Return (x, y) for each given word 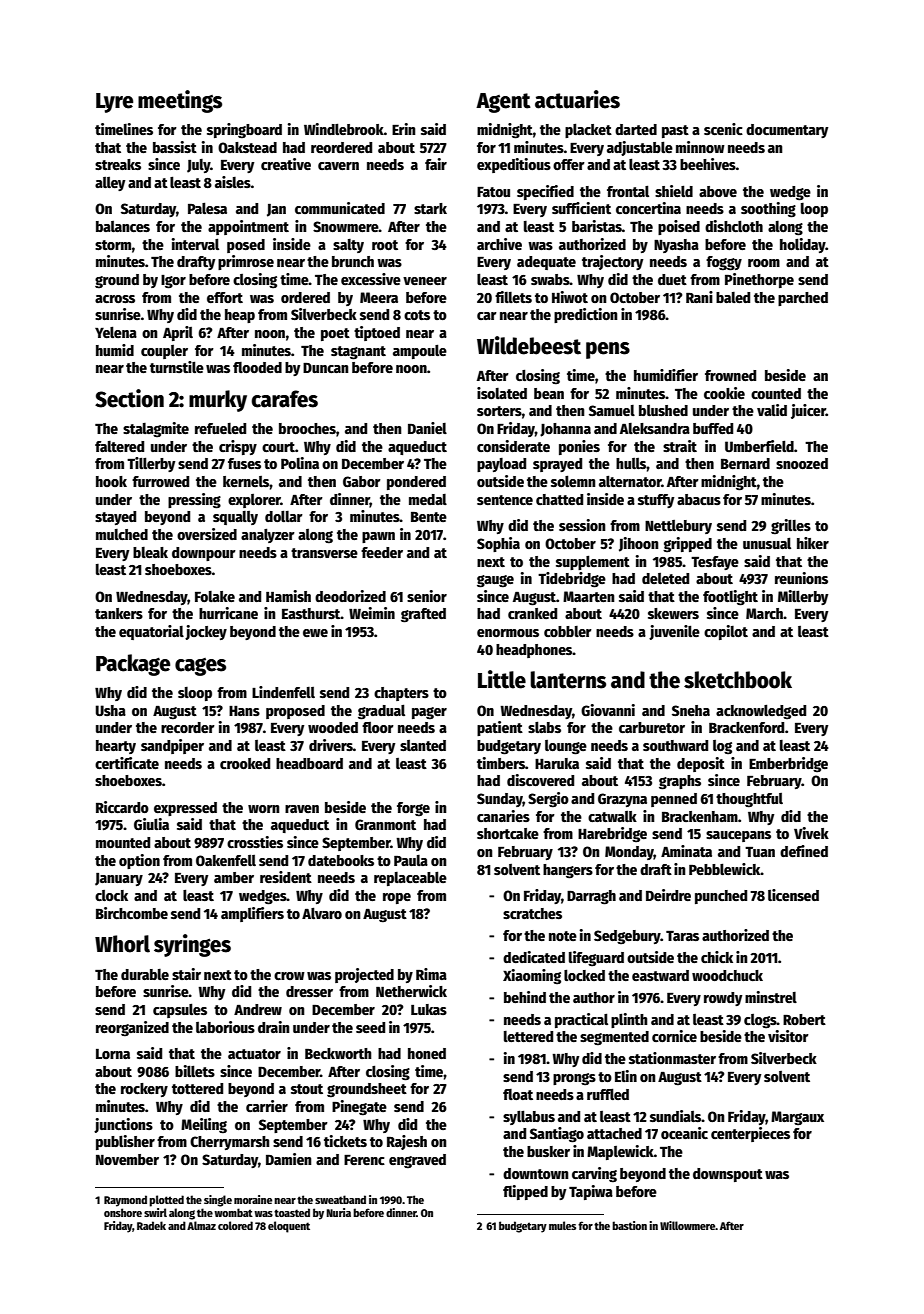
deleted (665, 578)
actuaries (577, 99)
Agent (503, 103)
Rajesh (407, 1142)
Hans (244, 711)
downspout (728, 1175)
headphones (534, 651)
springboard (244, 131)
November (127, 1159)
